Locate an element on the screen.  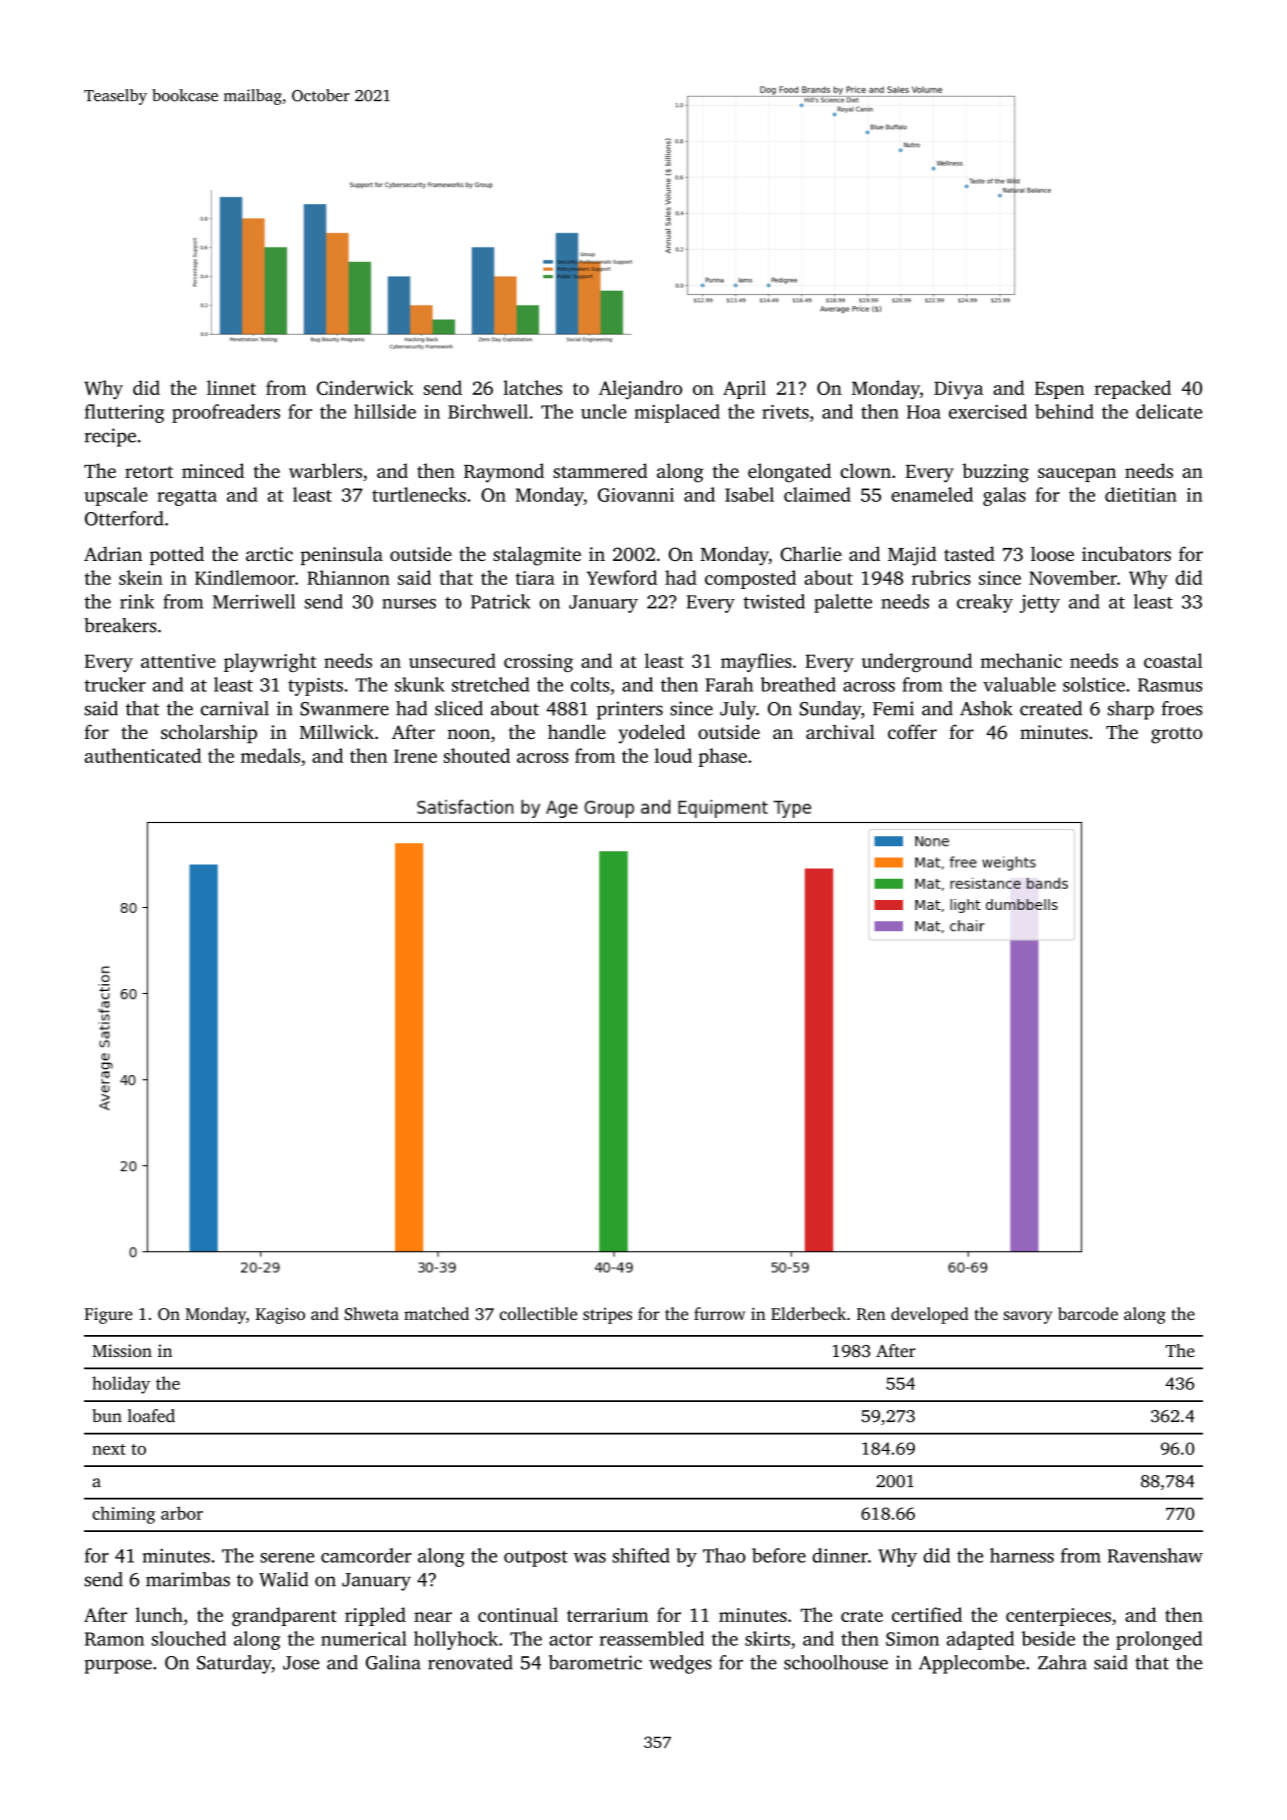
potted is located at coordinates (177, 555).
